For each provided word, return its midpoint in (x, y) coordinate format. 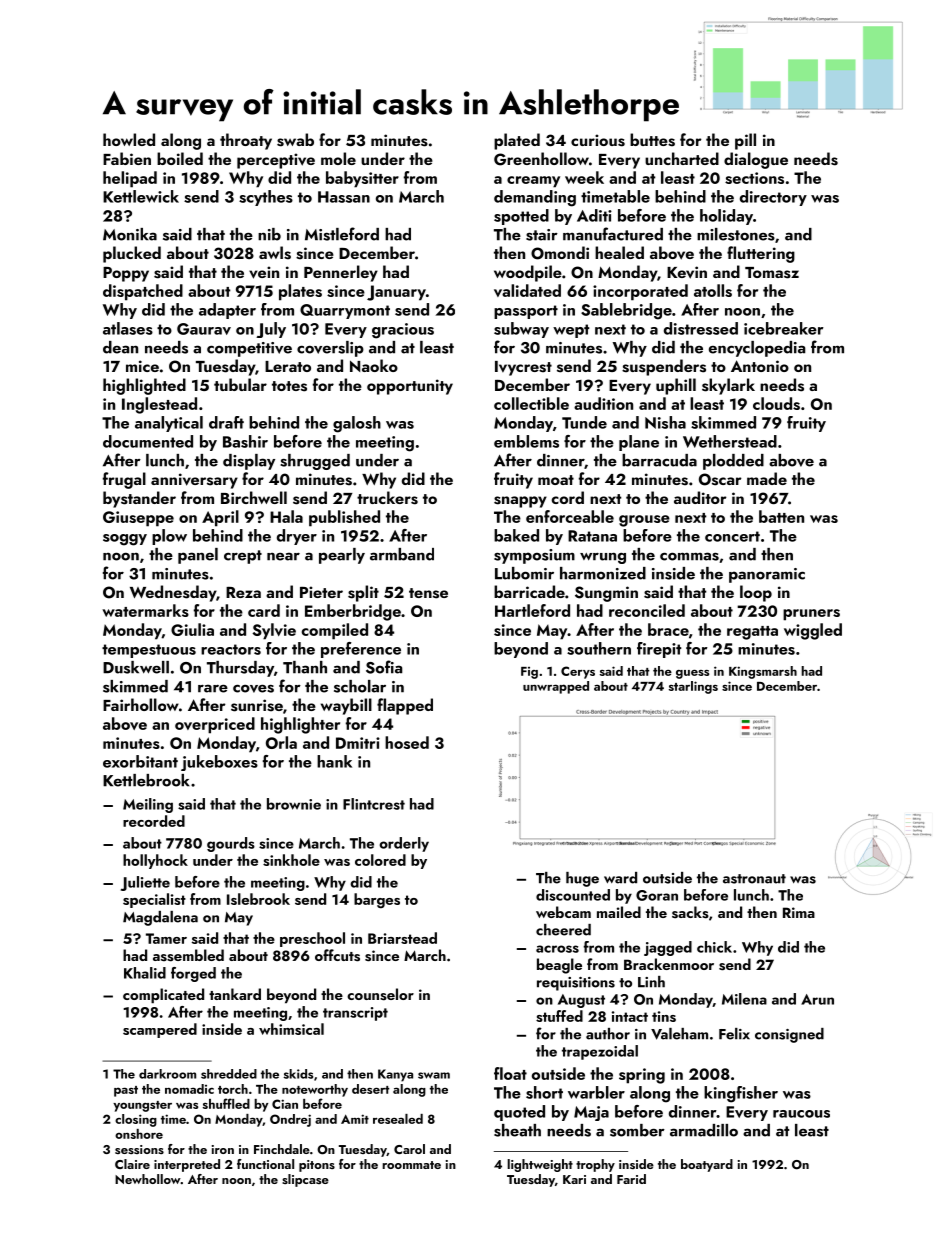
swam (434, 1075)
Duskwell (136, 667)
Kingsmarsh (763, 672)
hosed (407, 742)
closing (136, 1120)
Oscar (720, 479)
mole (338, 158)
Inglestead (159, 405)
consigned (789, 1035)
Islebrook (258, 899)
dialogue (756, 160)
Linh (651, 982)
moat (556, 480)
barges (377, 900)
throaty (246, 141)
